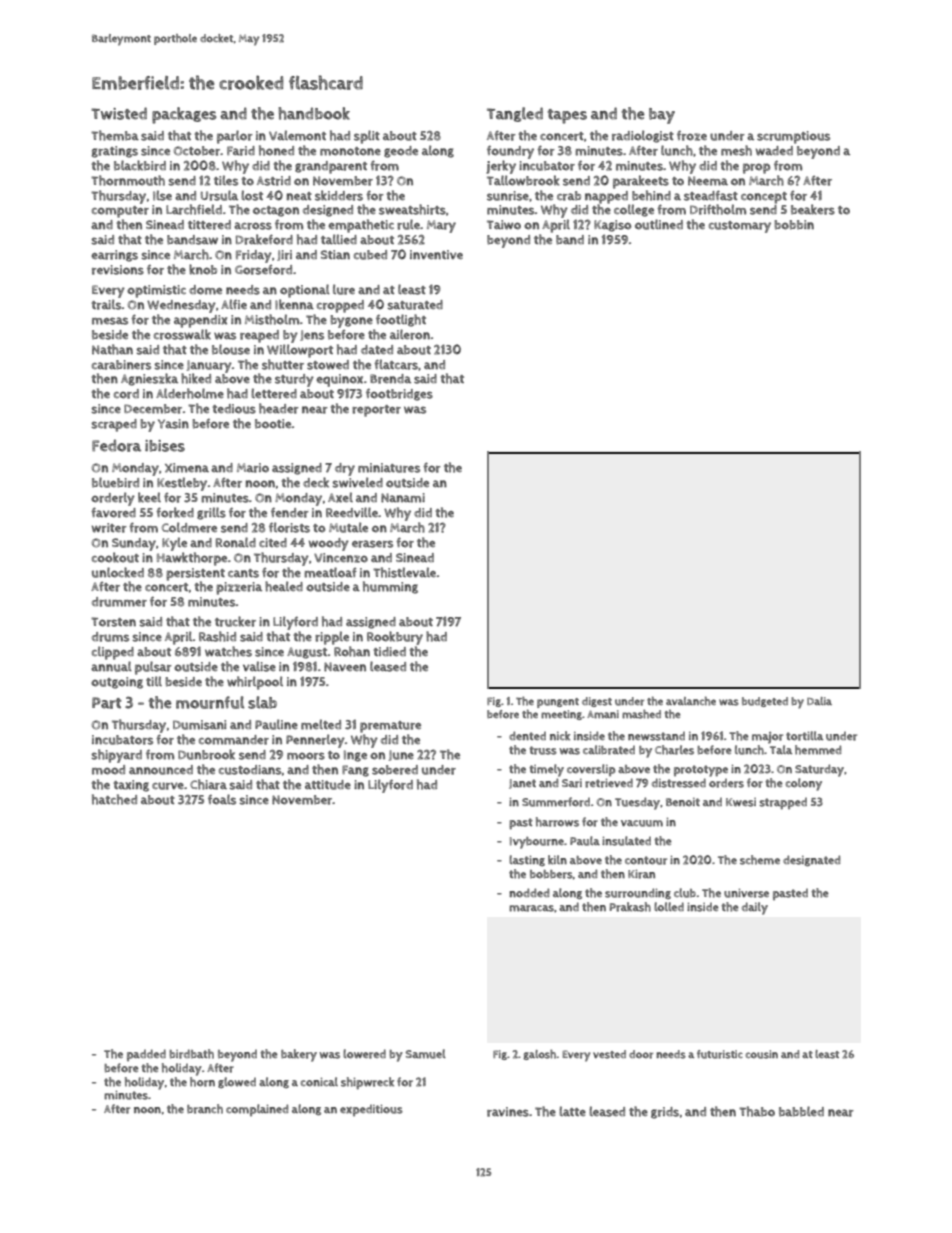 This document has width=952, height=1233. I want to click on beakers, so click(813, 209).
